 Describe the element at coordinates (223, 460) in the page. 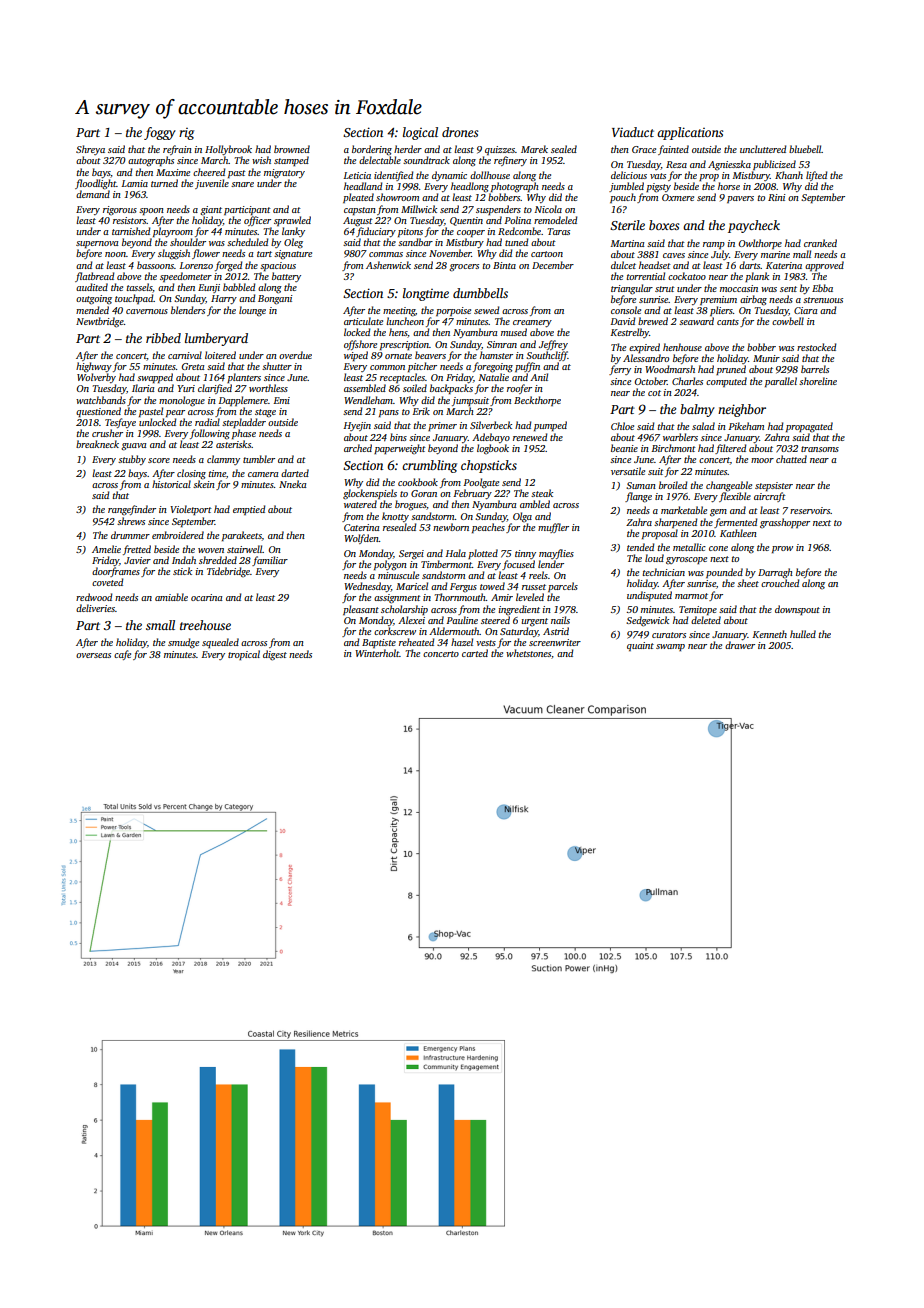

I see `clammy` at that location.
